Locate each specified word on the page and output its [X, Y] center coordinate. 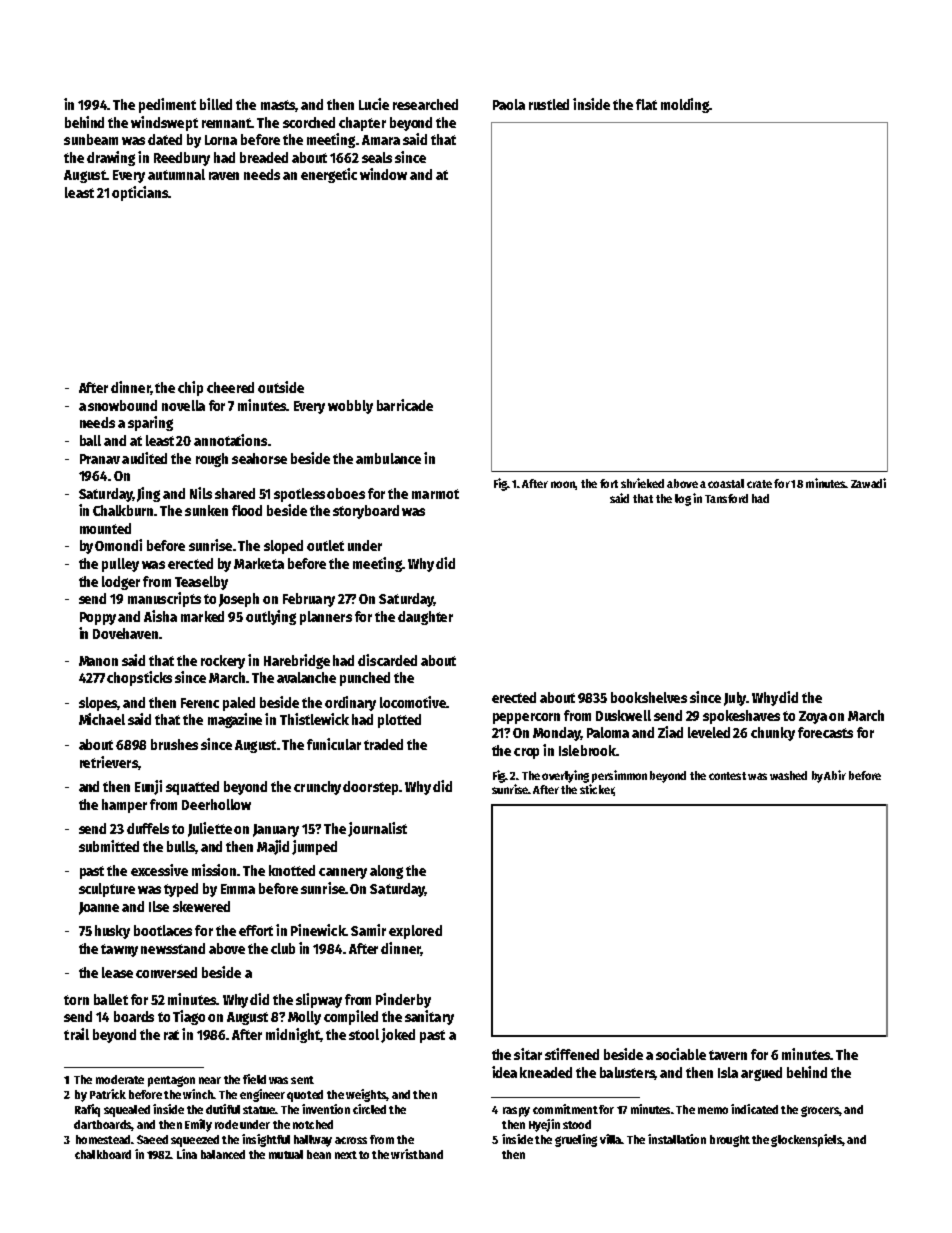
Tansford [726, 498]
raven [224, 176]
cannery [343, 873]
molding [685, 105]
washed [788, 775]
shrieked [642, 483]
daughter [425, 618]
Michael [102, 719]
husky [112, 932]
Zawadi [868, 483]
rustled [549, 104]
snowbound [122, 405]
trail [76, 1034]
